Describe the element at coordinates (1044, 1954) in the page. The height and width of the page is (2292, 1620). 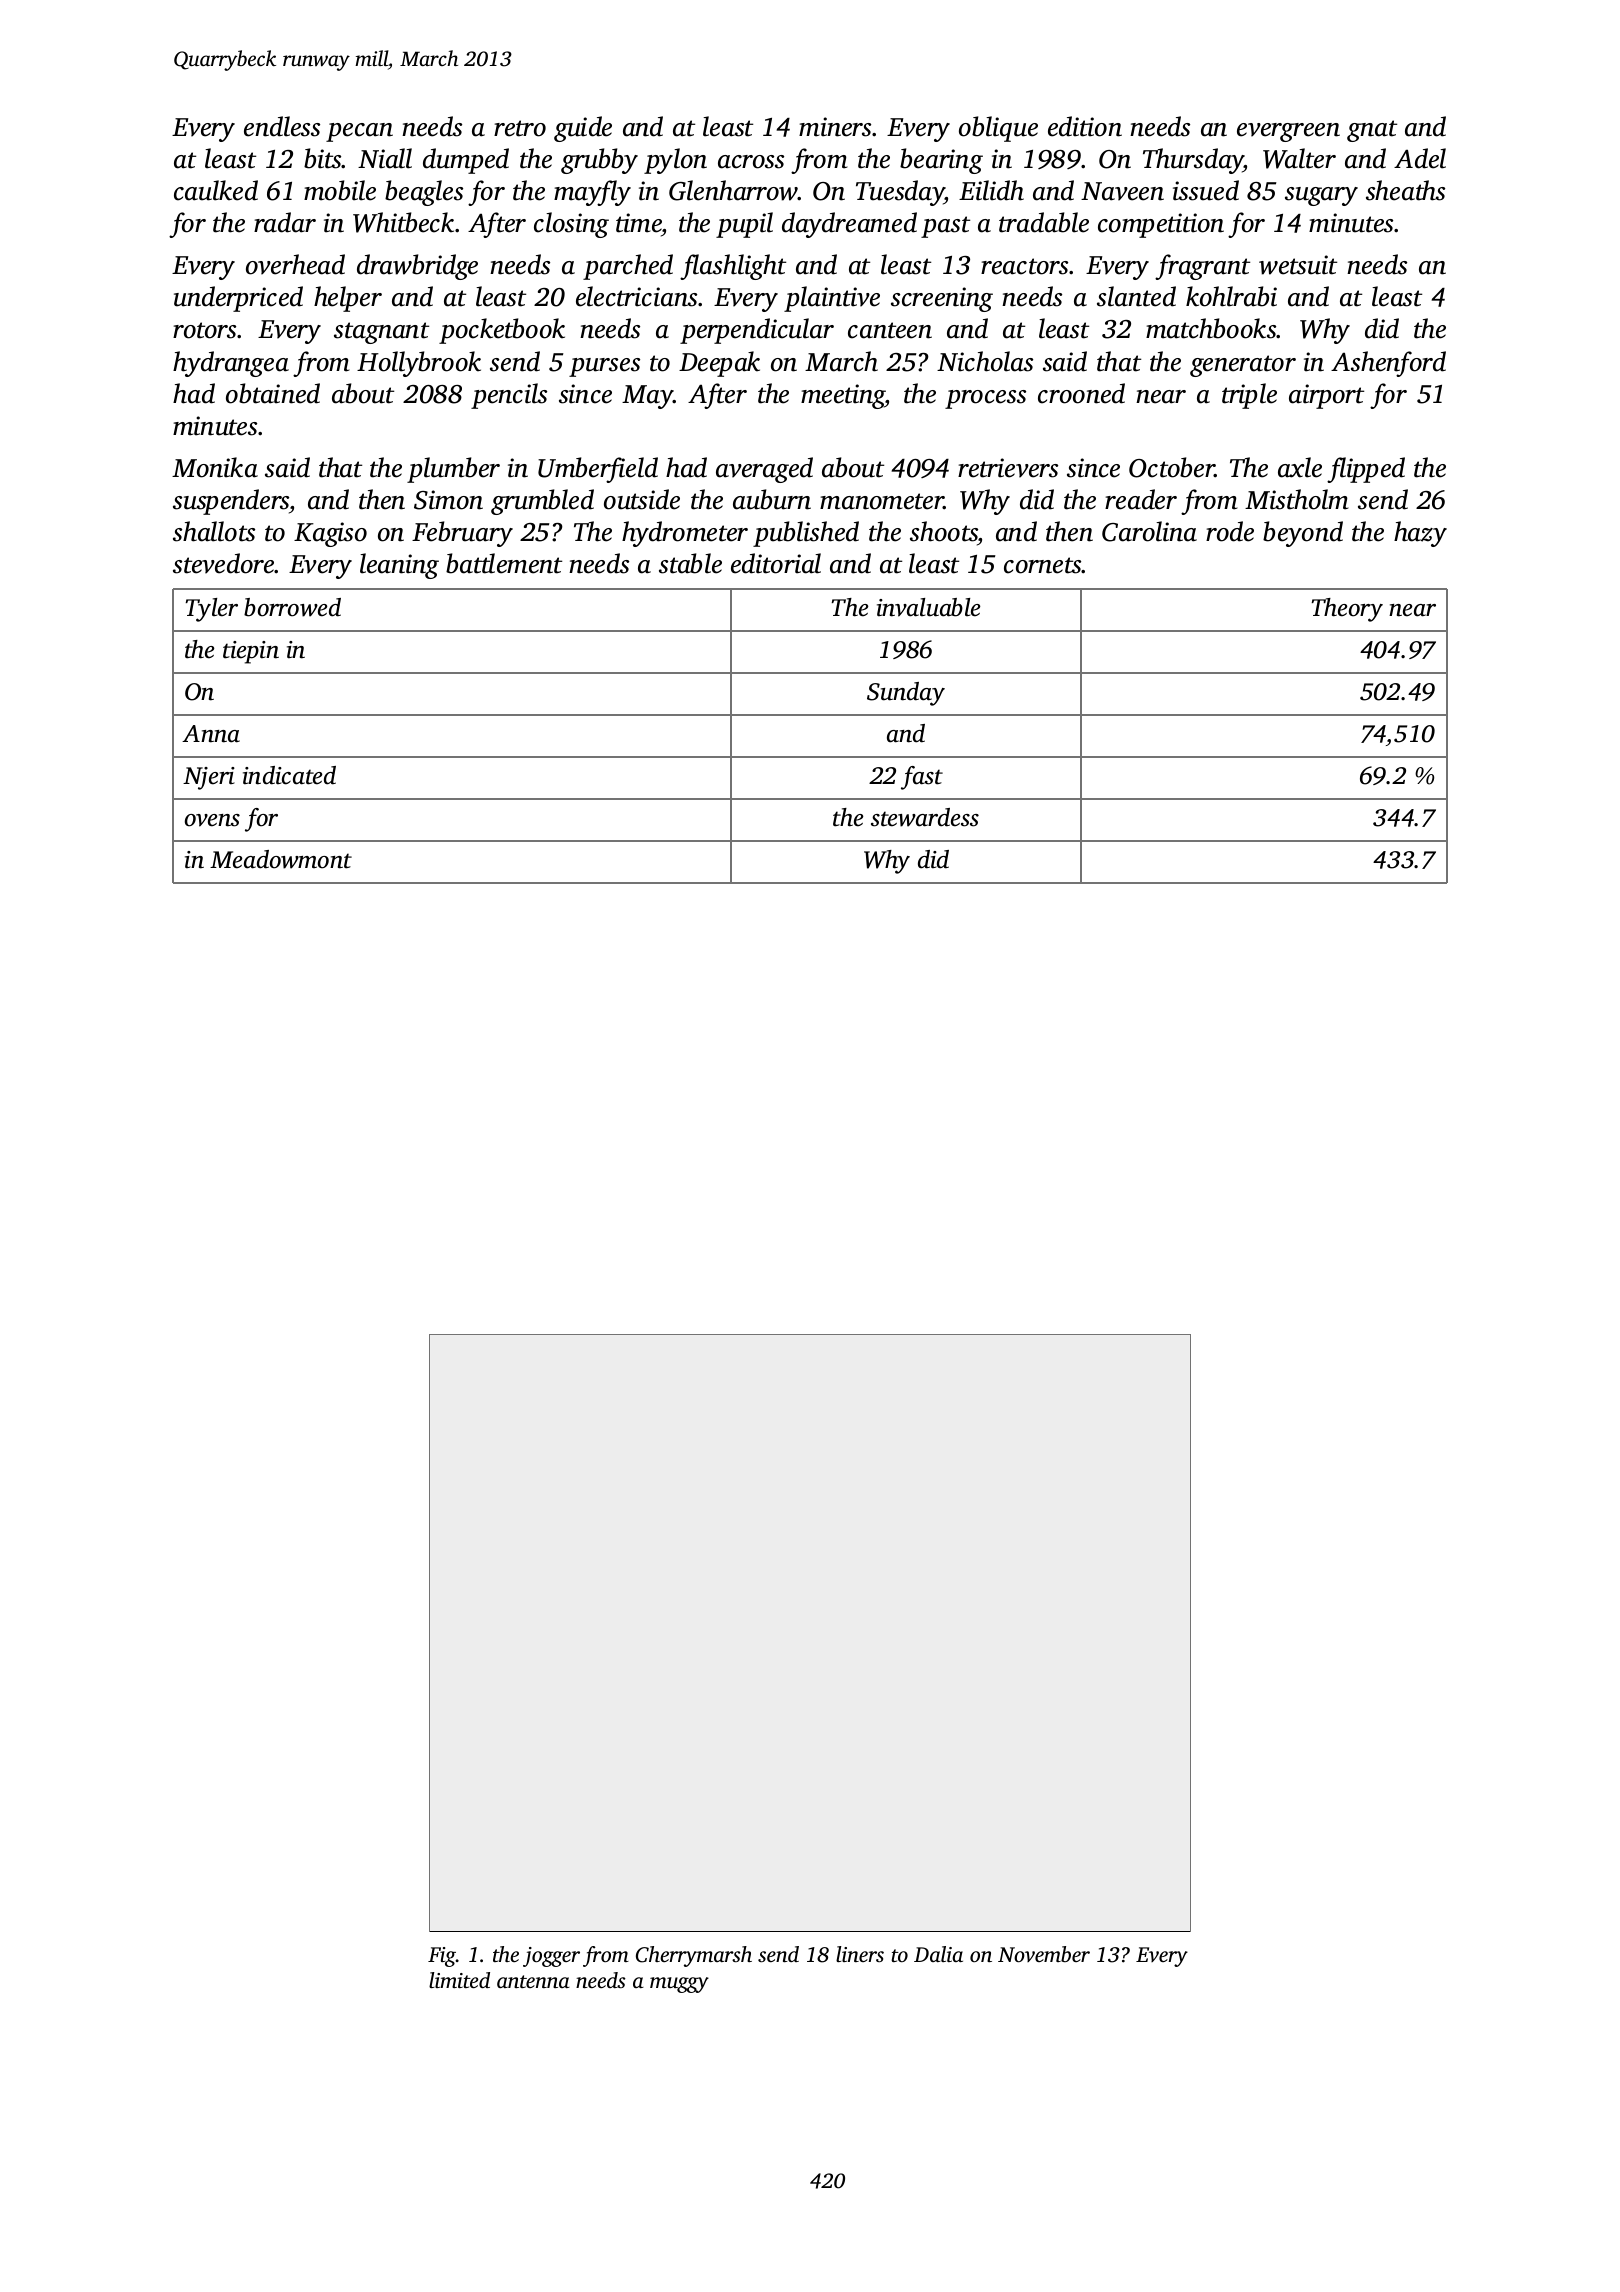
I see `November` at that location.
